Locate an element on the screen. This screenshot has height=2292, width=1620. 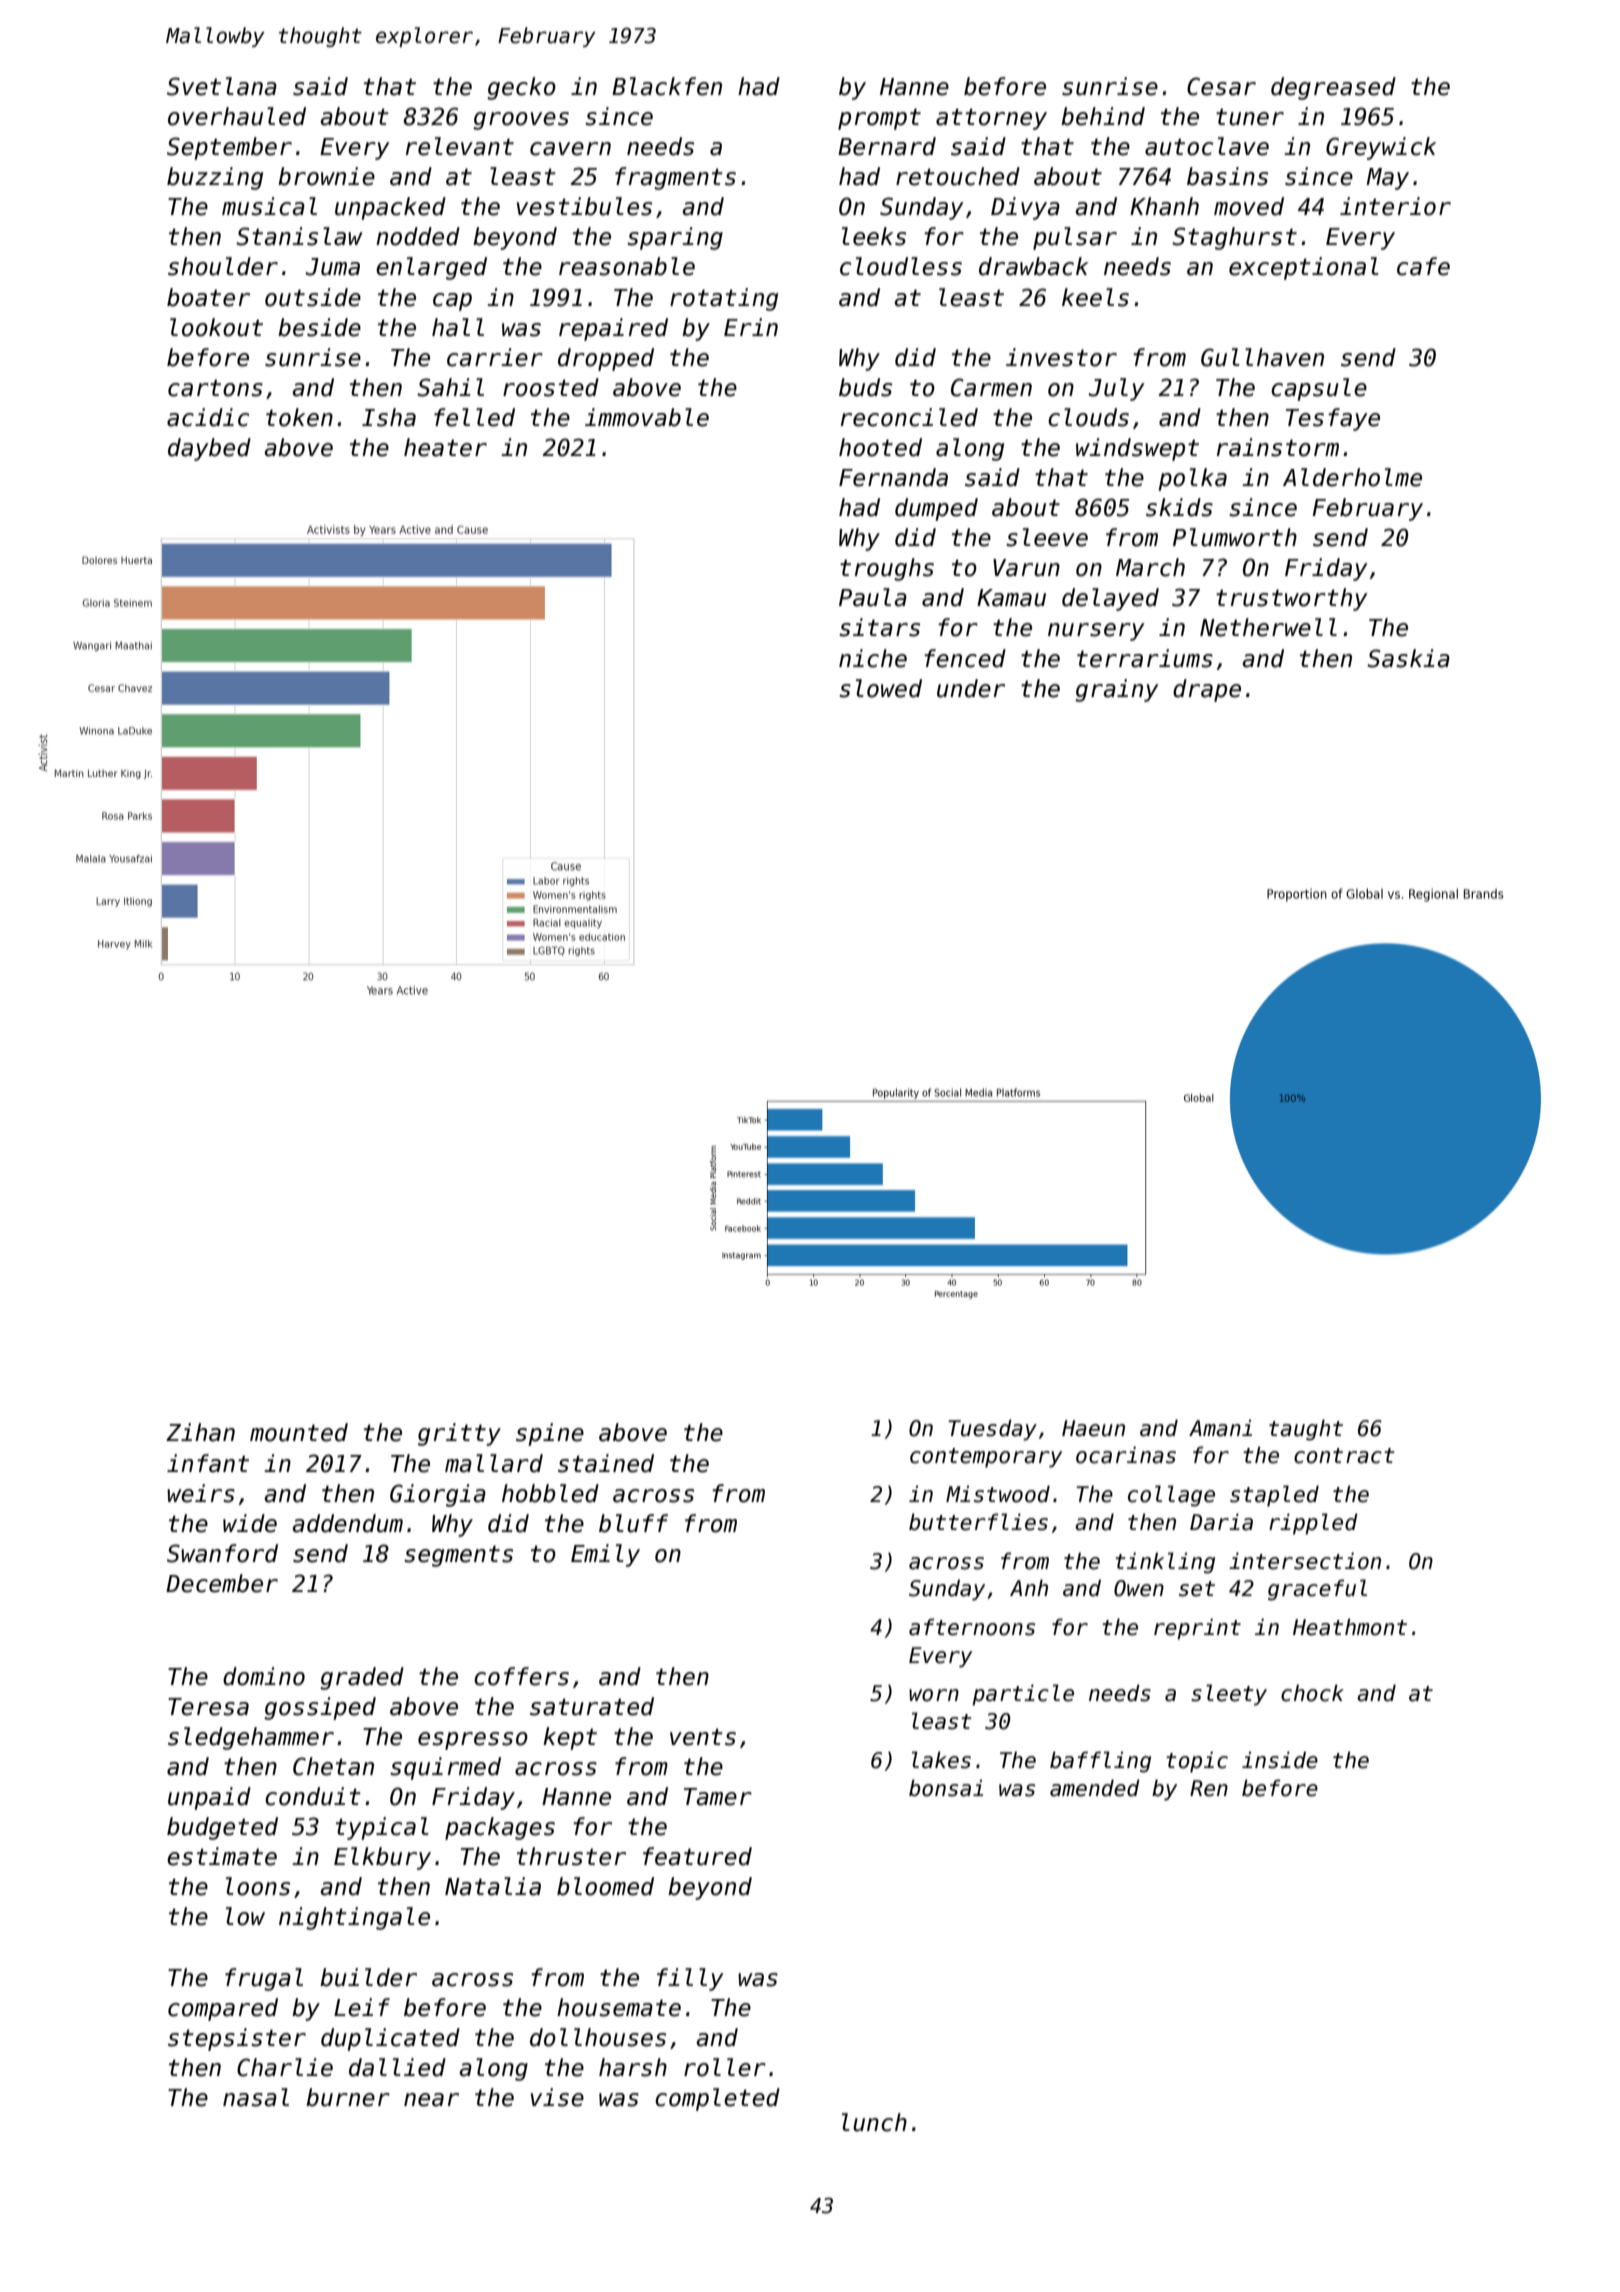
particle is located at coordinates (1023, 1695).
